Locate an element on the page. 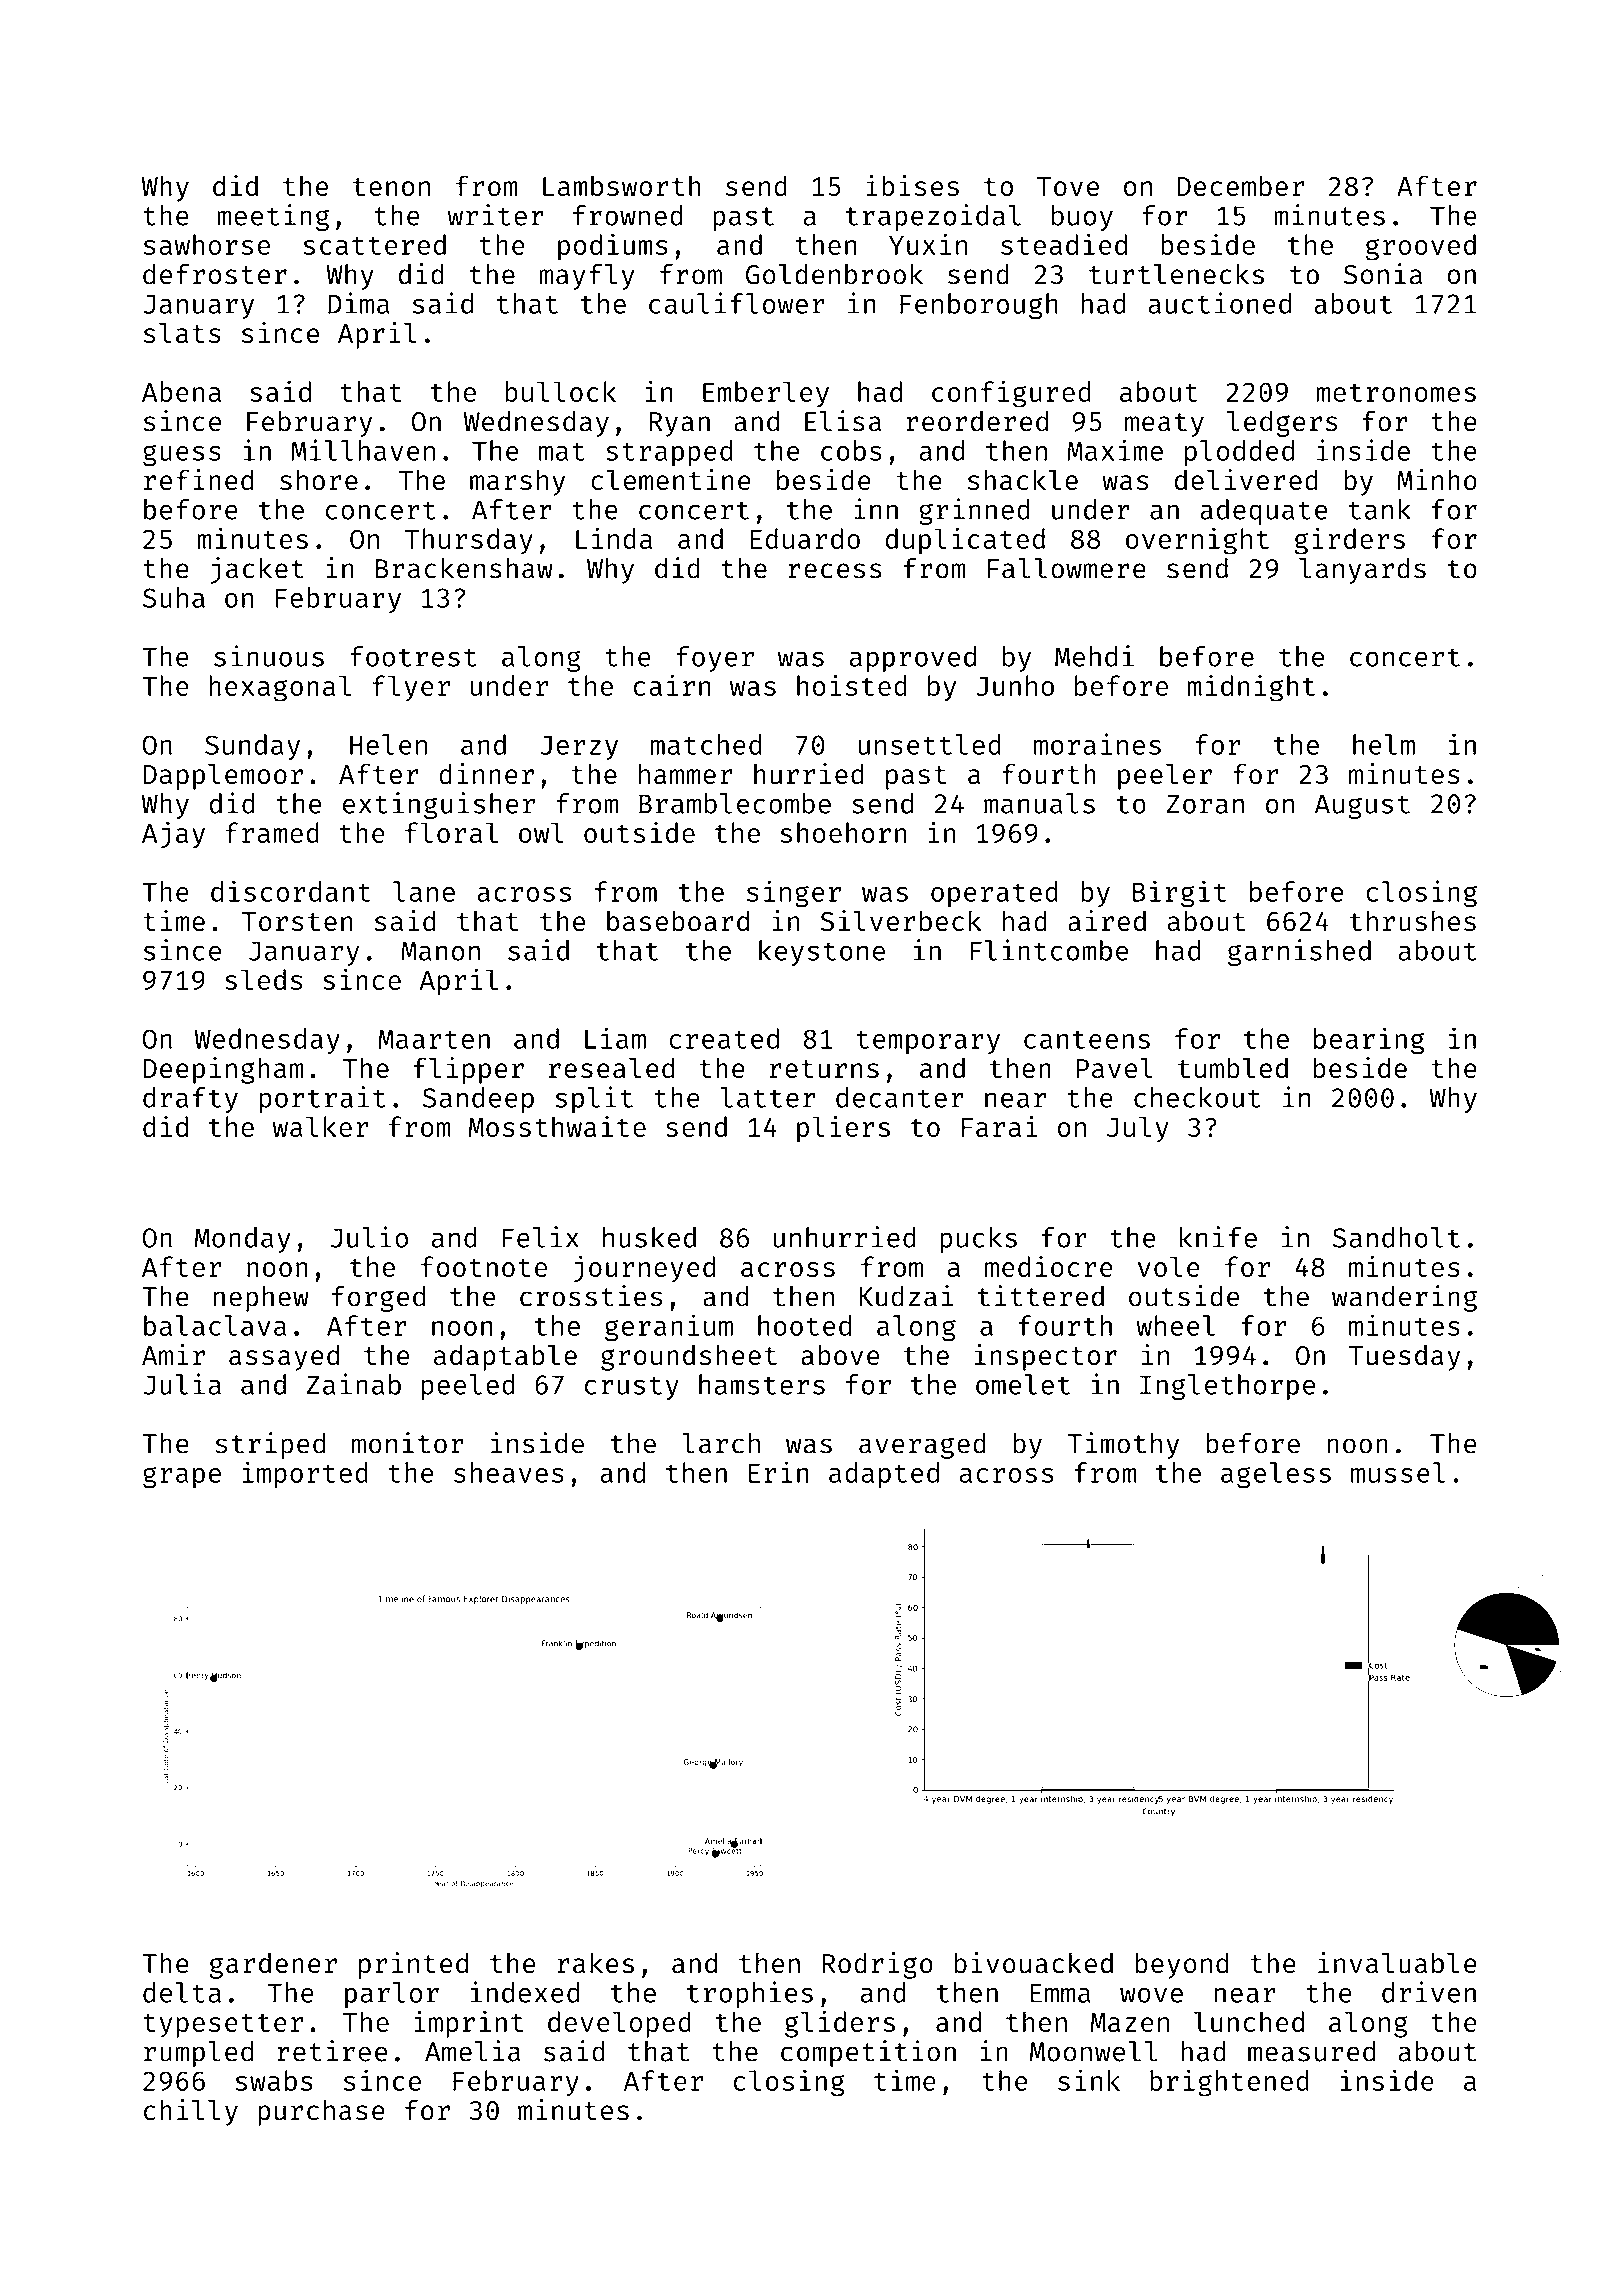  reordered is located at coordinates (977, 421).
